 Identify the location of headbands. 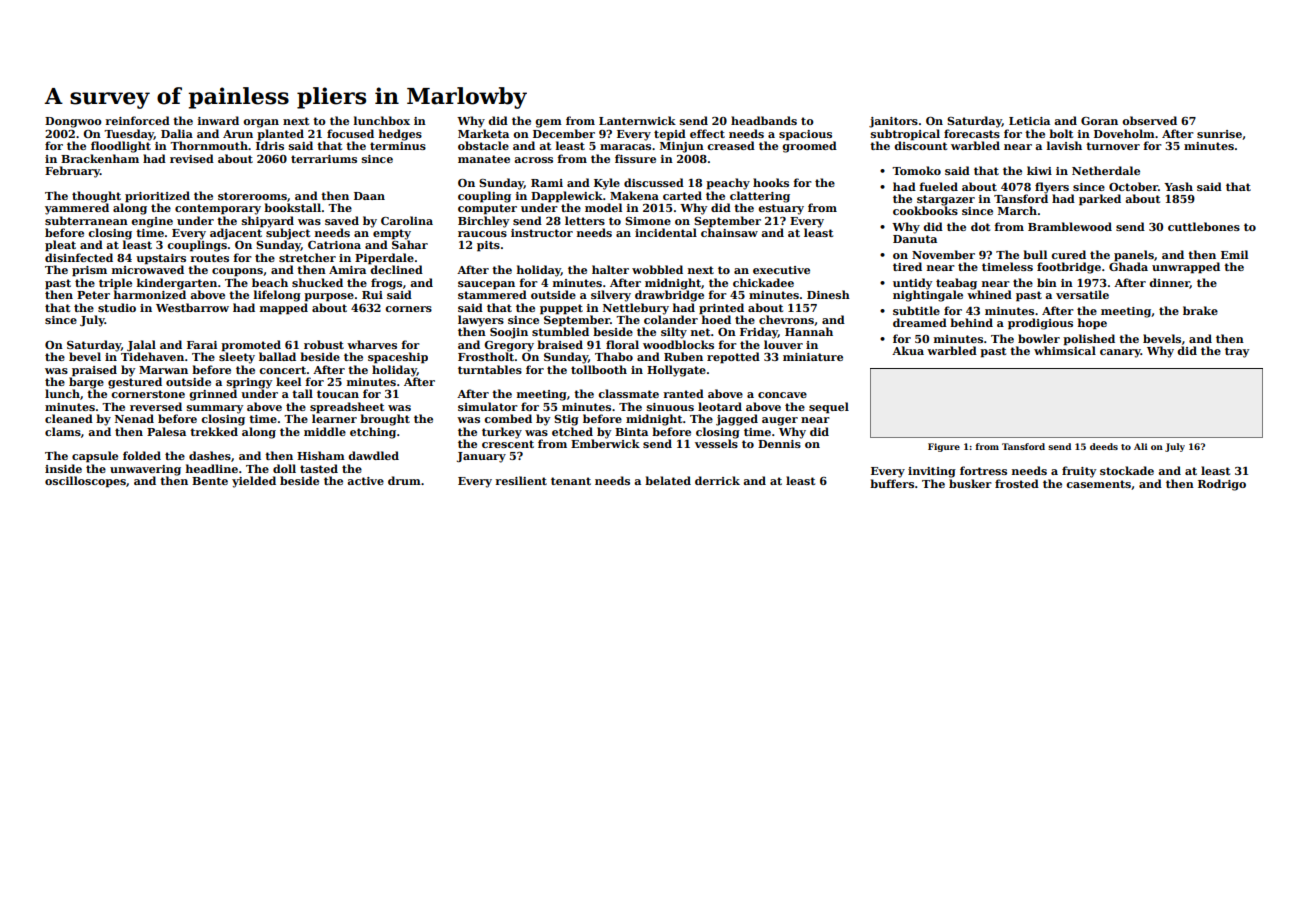
(764, 120).
